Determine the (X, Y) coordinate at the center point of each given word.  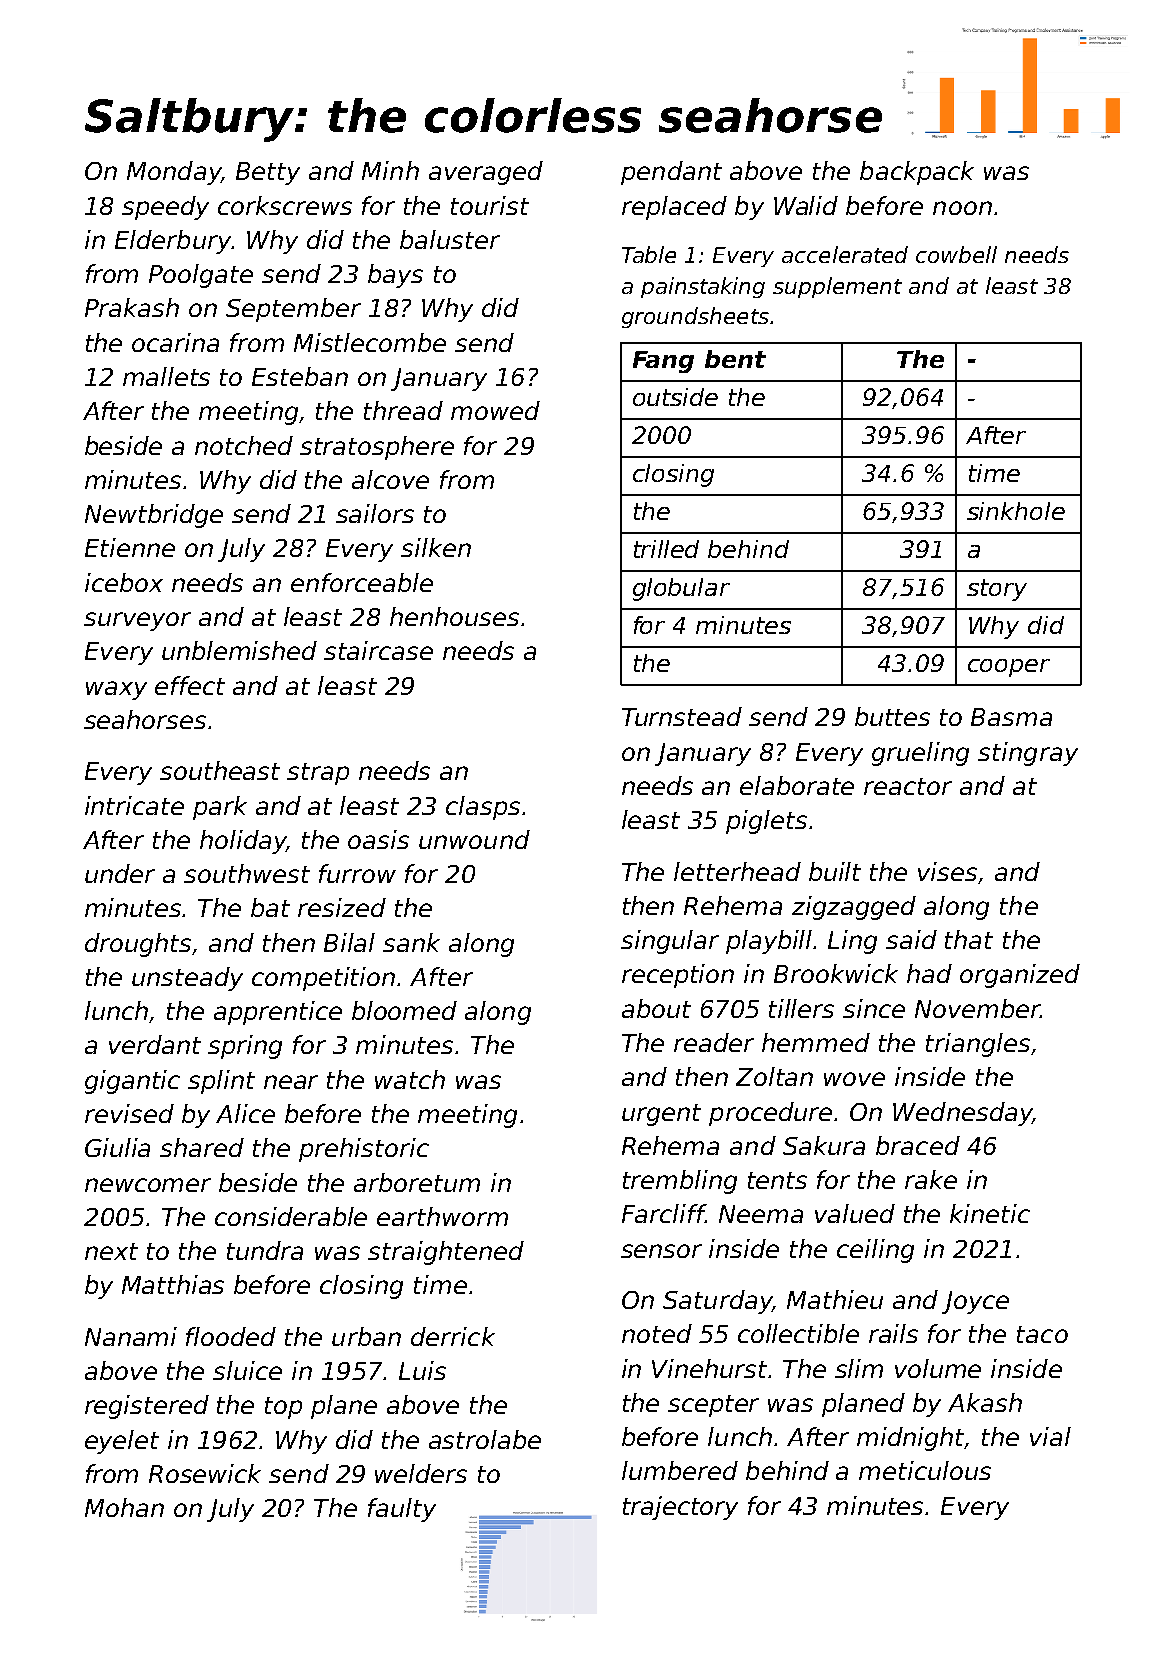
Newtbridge (154, 516)
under (120, 873)
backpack (917, 173)
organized (1020, 976)
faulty (402, 1510)
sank (411, 942)
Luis (422, 1370)
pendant (671, 173)
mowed (495, 410)
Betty (268, 173)
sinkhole (1016, 511)
